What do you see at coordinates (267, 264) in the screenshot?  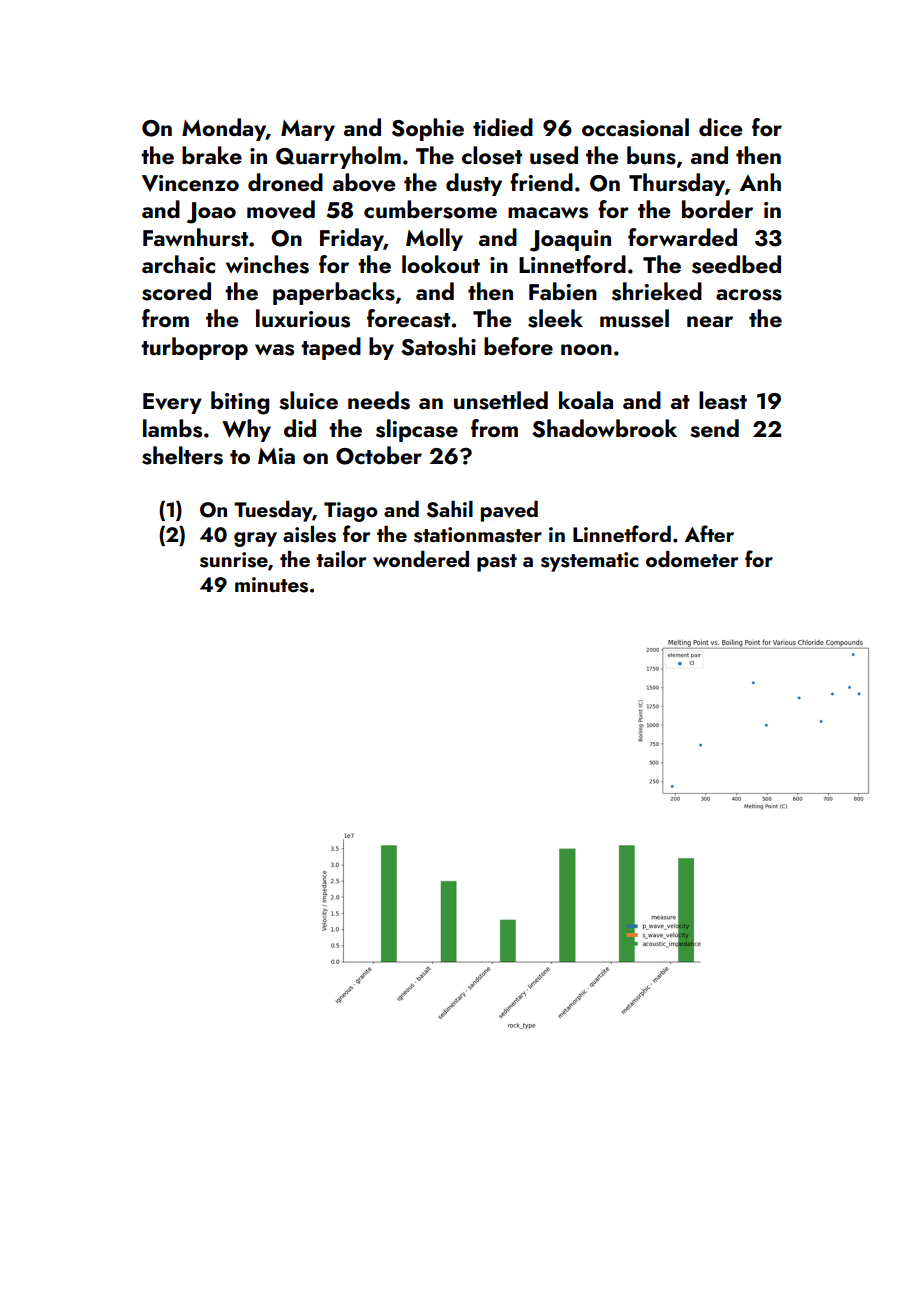 I see `winches` at bounding box center [267, 264].
